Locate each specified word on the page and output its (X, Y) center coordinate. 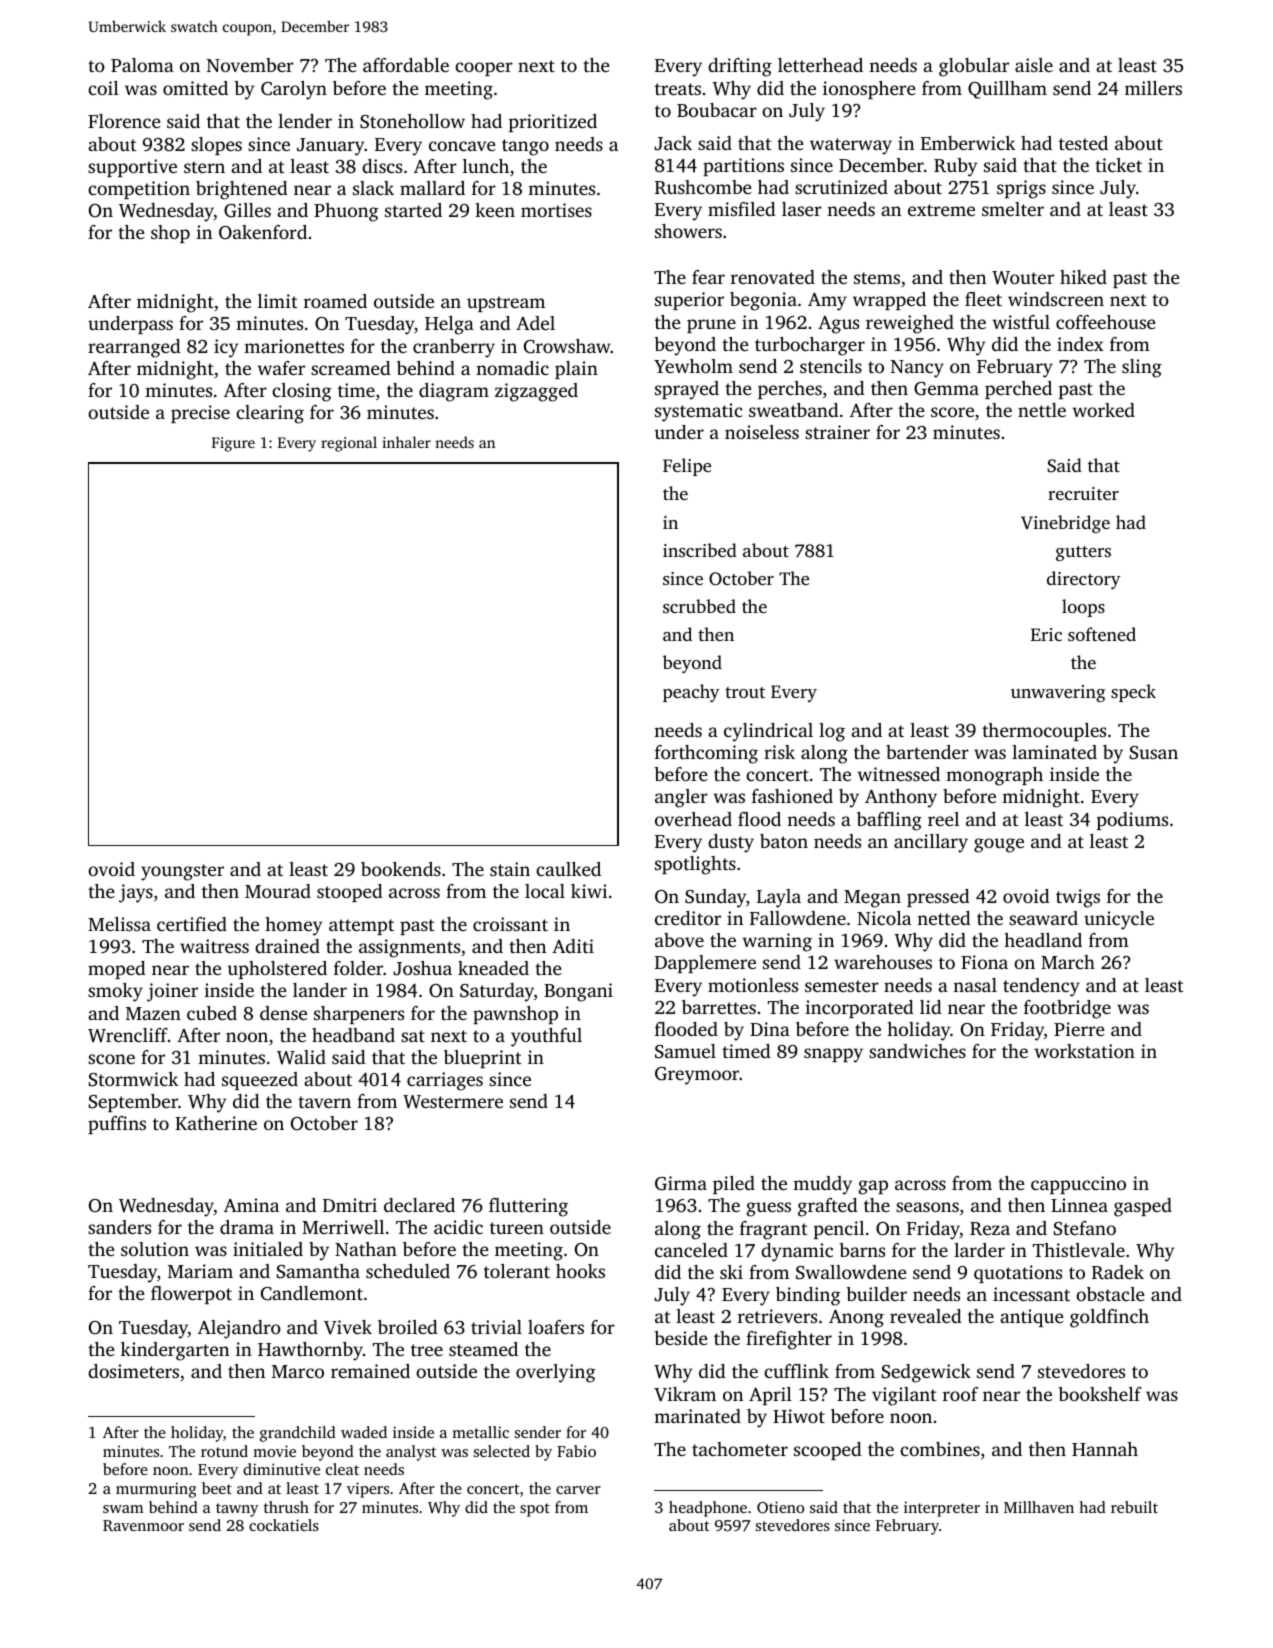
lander (320, 990)
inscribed (700, 550)
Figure (233, 444)
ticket (1118, 165)
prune (711, 326)
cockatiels (284, 1525)
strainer (837, 432)
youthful (546, 1037)
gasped (1143, 1207)
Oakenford (263, 232)
